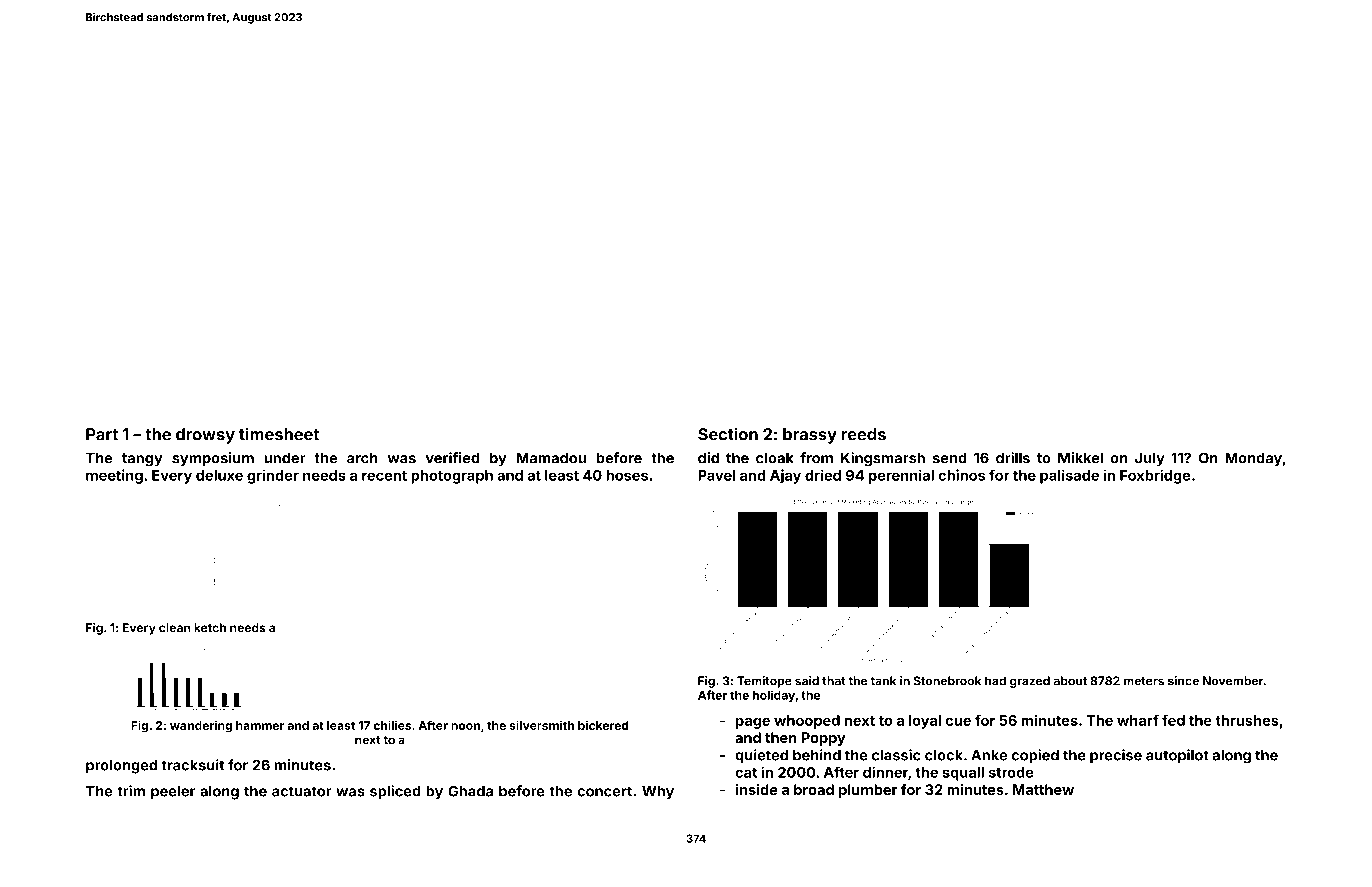  I want to click on drowsy, so click(205, 436).
